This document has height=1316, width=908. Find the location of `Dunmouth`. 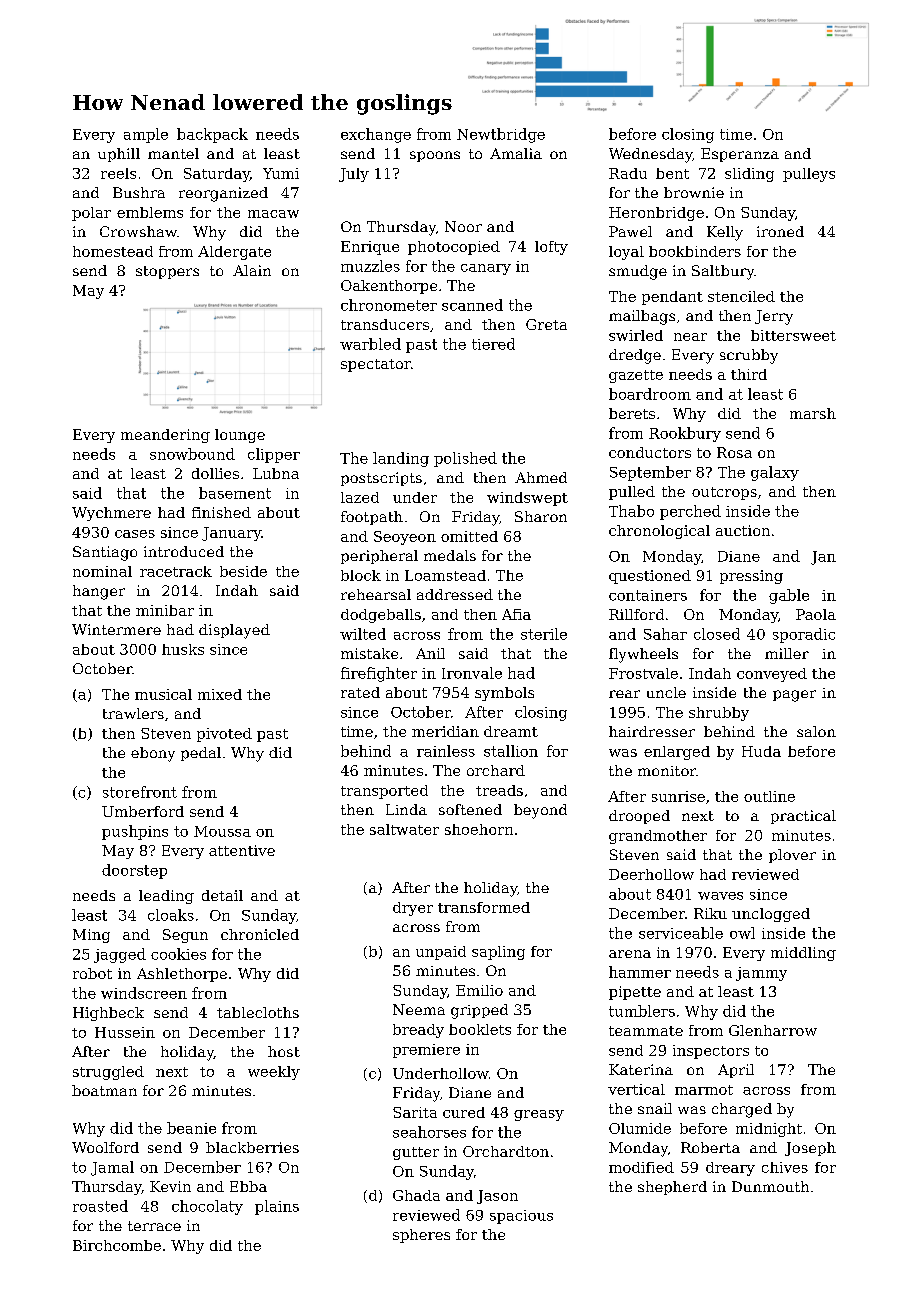

Dunmouth is located at coordinates (770, 1186).
